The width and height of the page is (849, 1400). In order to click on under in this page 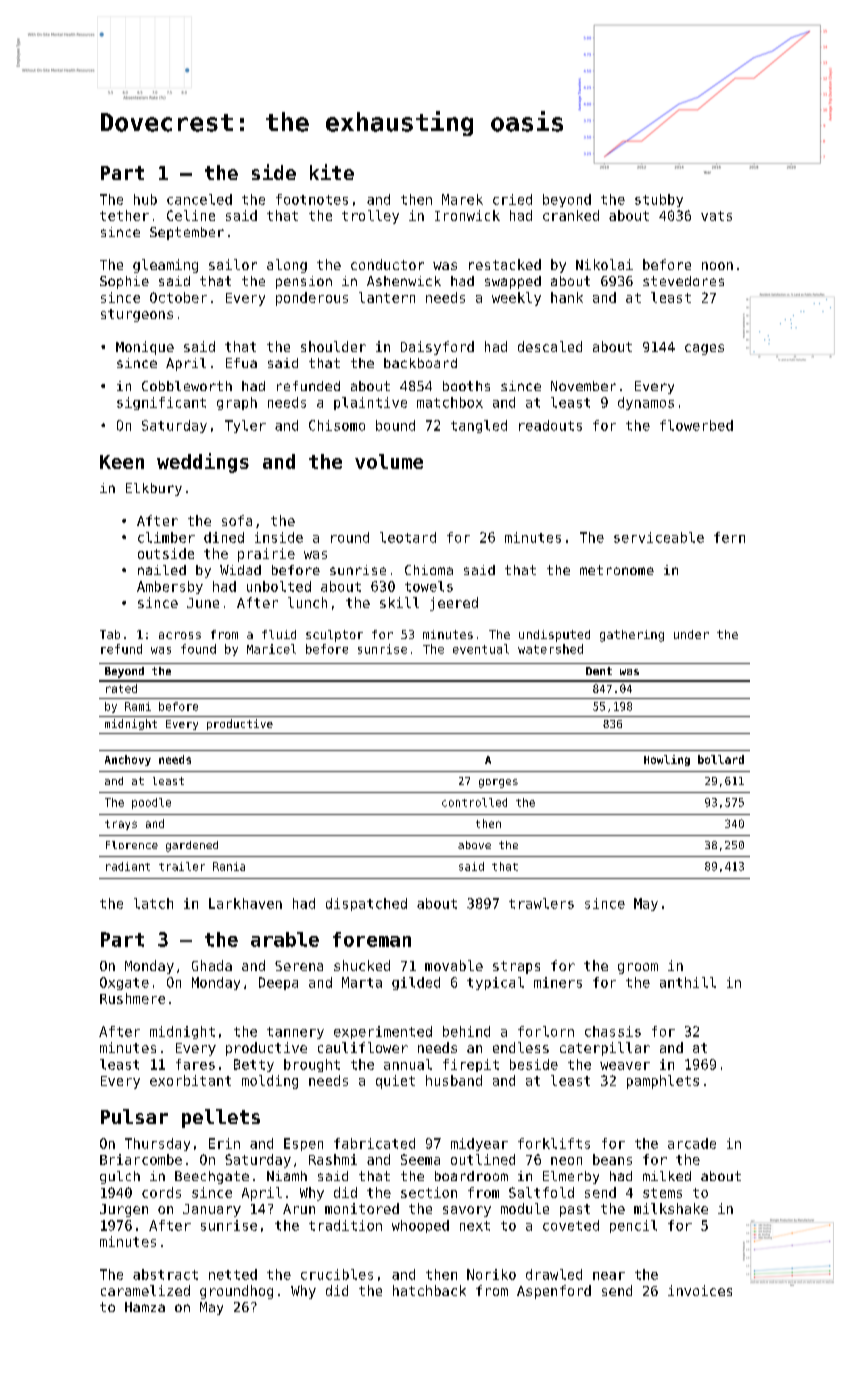, I will do `click(691, 634)`.
